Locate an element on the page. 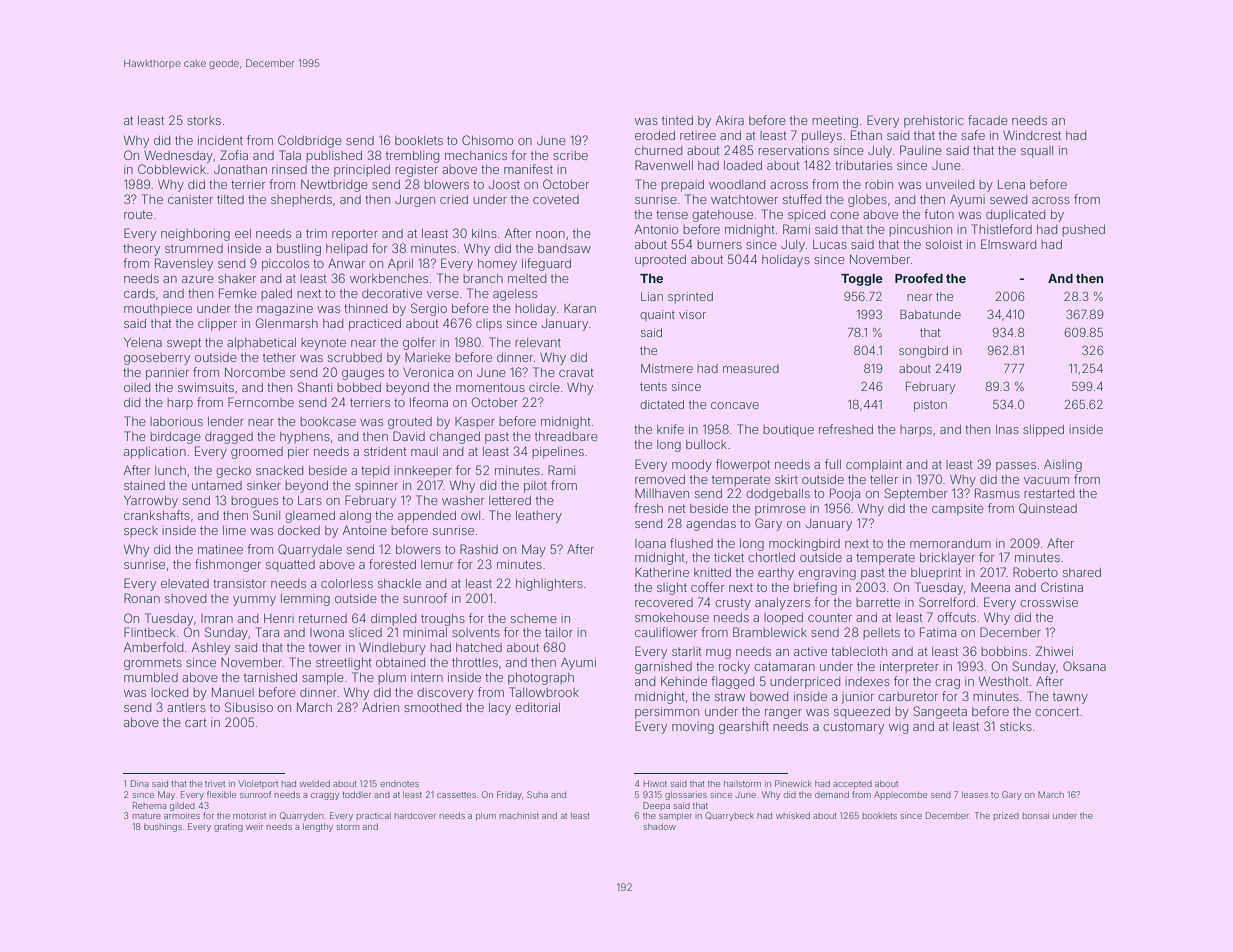 This document has height=952, width=1233. measured is located at coordinates (751, 368).
